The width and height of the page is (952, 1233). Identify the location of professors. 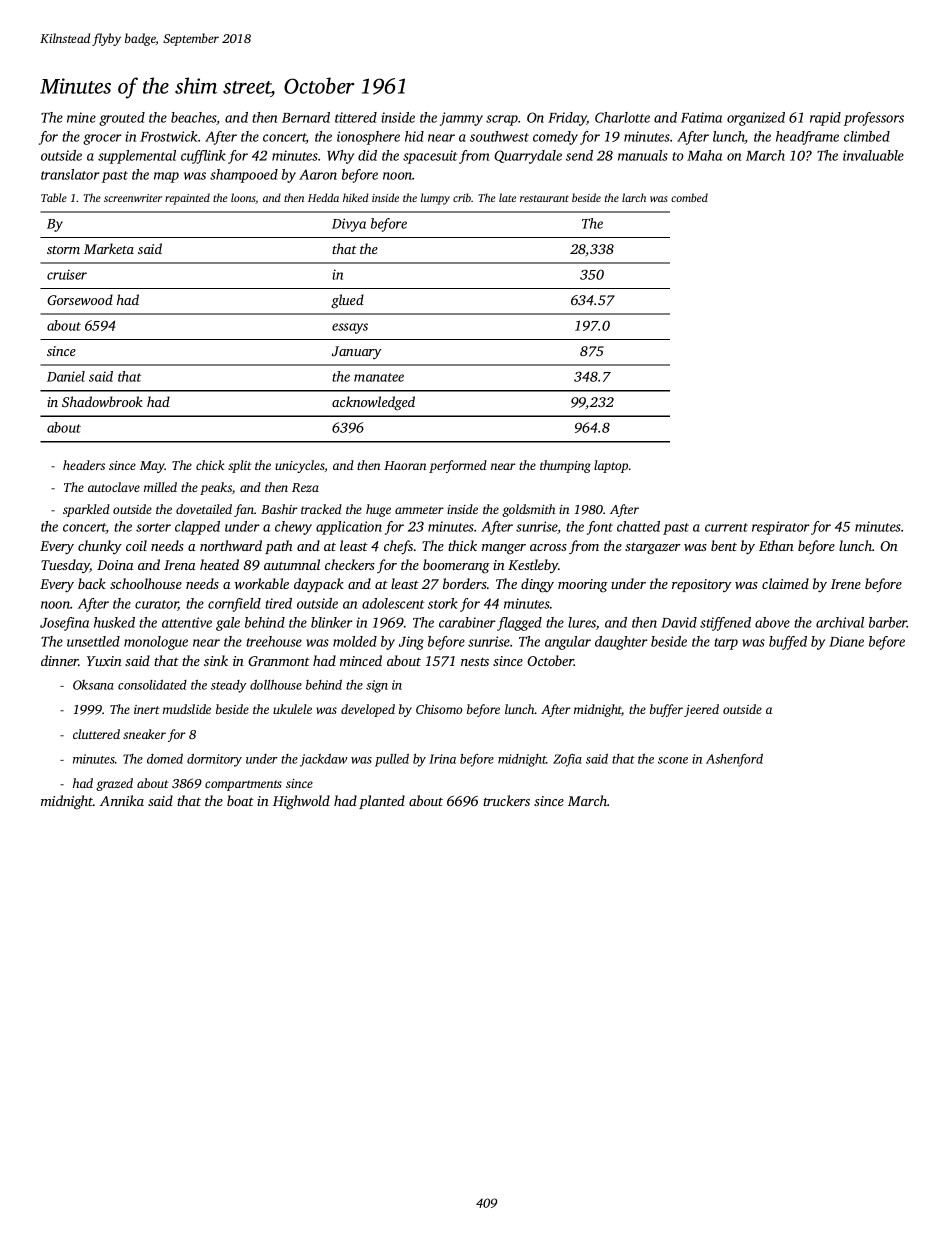
(874, 119).
